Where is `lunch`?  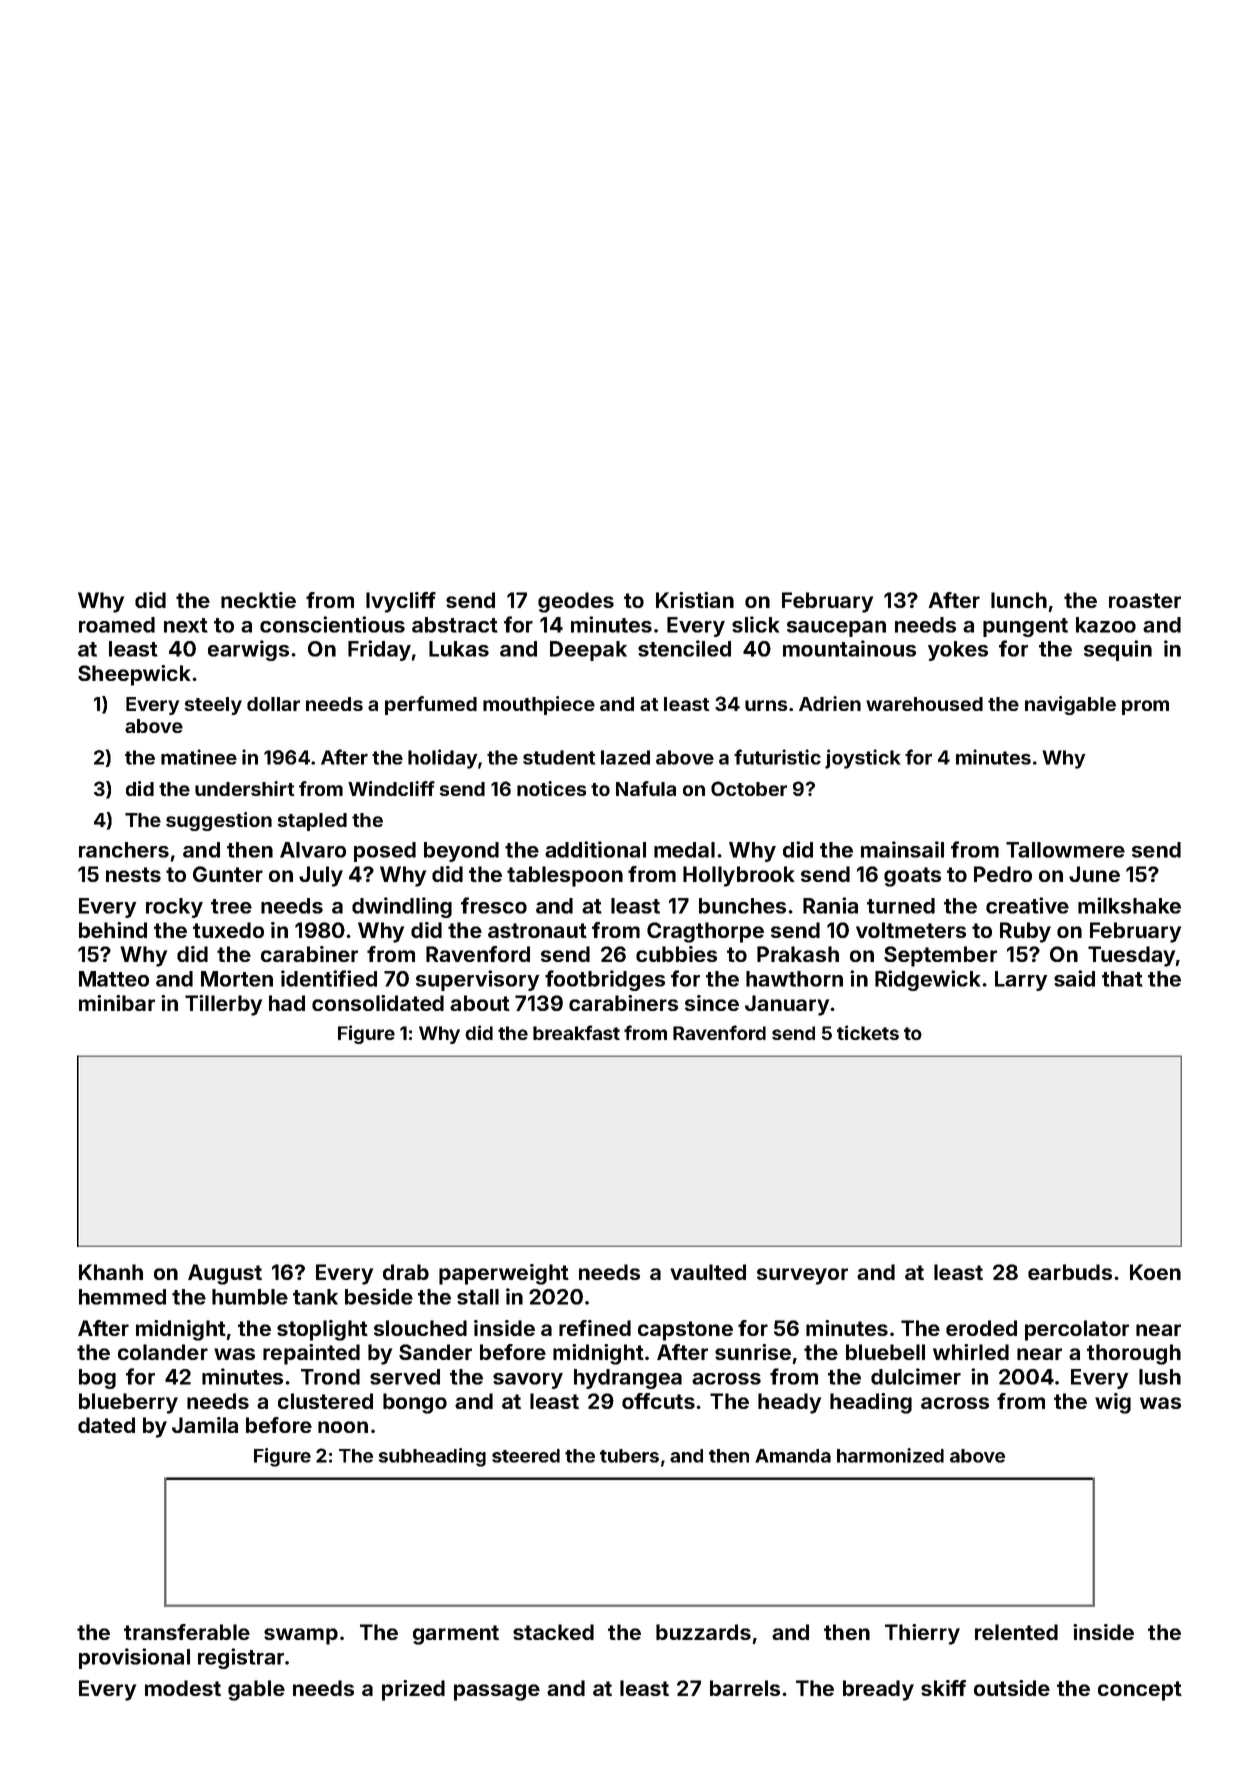 lunch is located at coordinates (1019, 600).
